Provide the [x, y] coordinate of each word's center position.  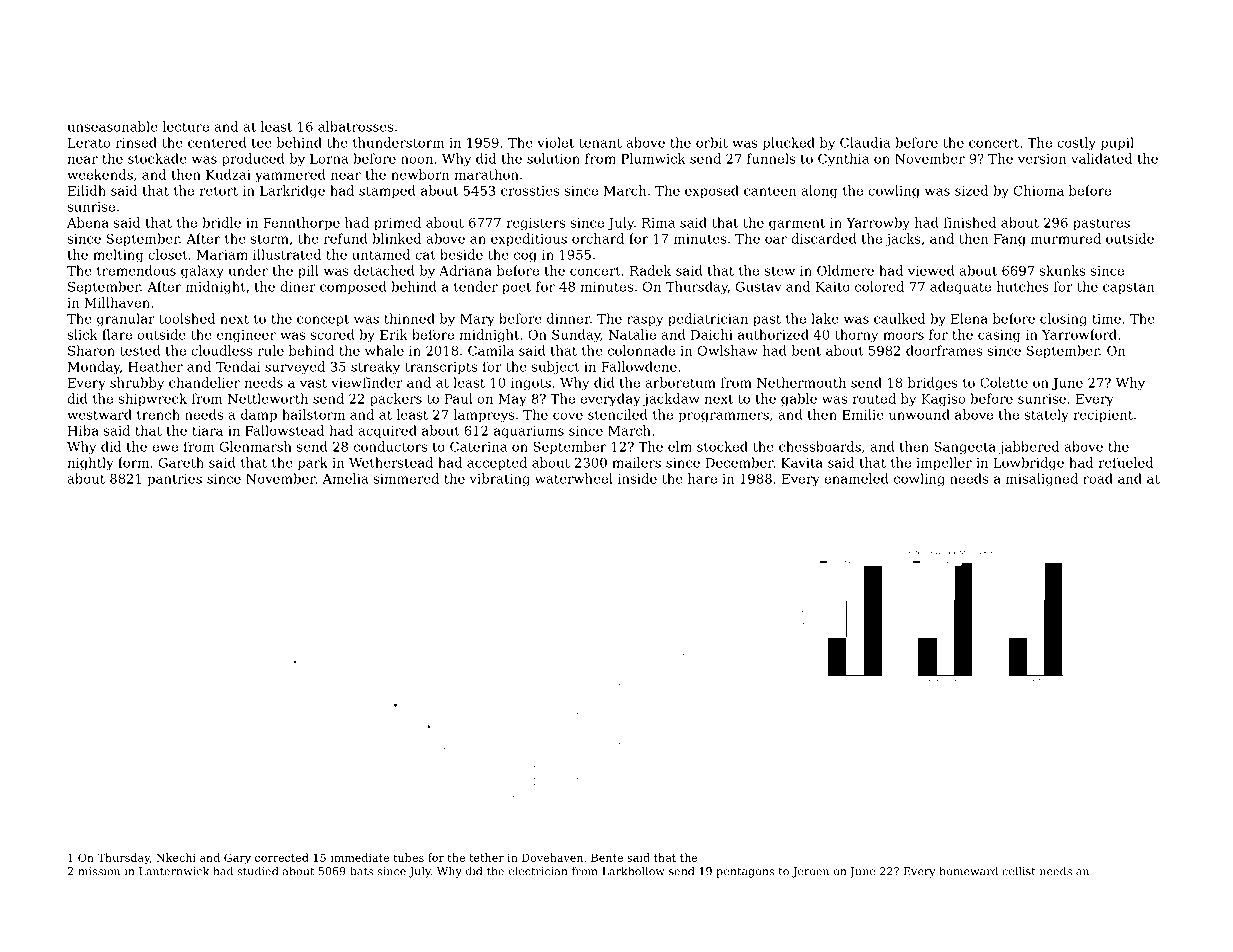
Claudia [865, 142]
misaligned [1042, 480]
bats [361, 871]
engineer [246, 336]
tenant [600, 143]
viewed [931, 270]
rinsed [136, 142]
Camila [491, 350]
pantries [174, 480]
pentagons [745, 873]
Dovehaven [552, 857]
